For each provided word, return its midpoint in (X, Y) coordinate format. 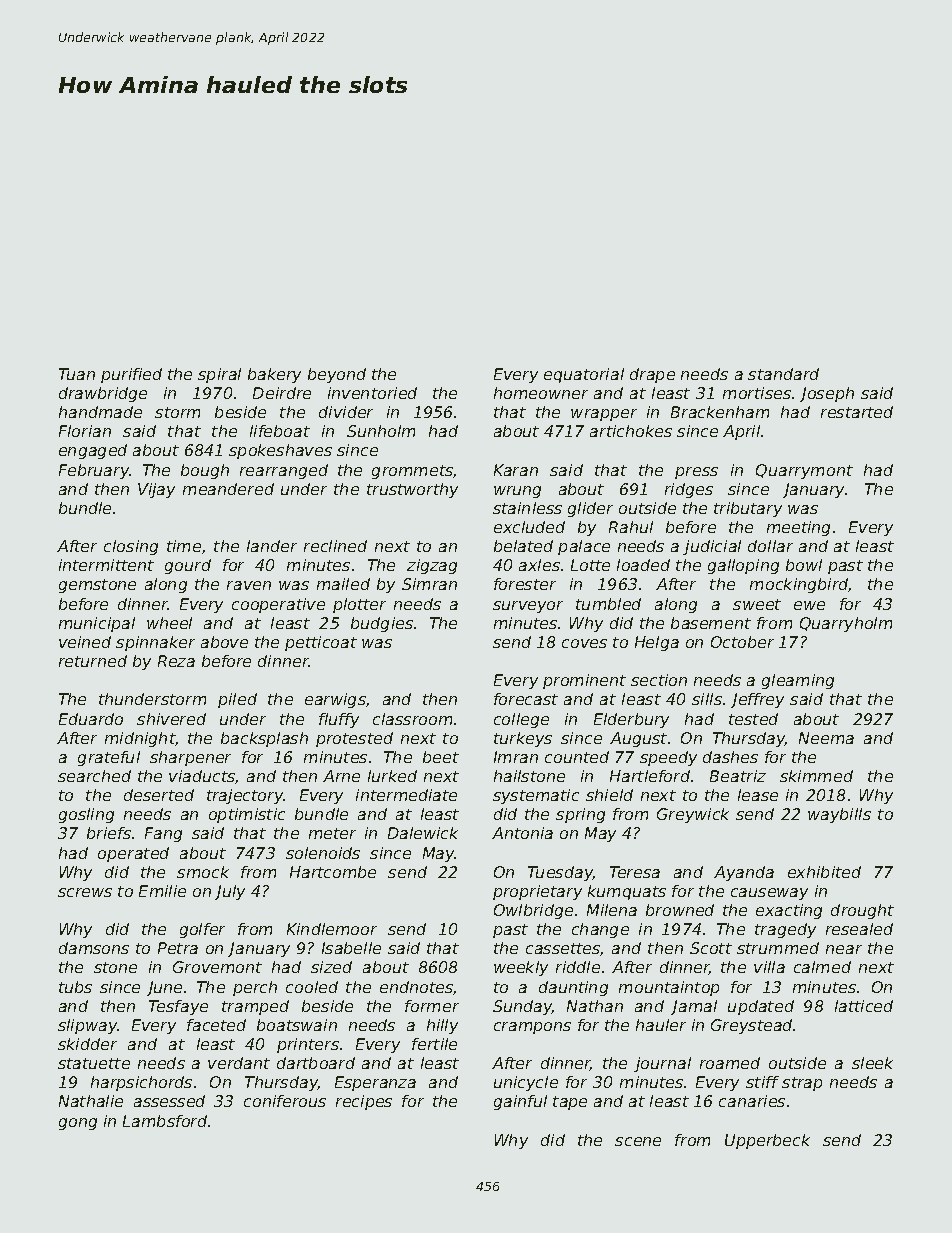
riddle (578, 967)
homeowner (541, 393)
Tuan (77, 374)
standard (783, 374)
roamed (730, 1063)
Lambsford (165, 1121)
